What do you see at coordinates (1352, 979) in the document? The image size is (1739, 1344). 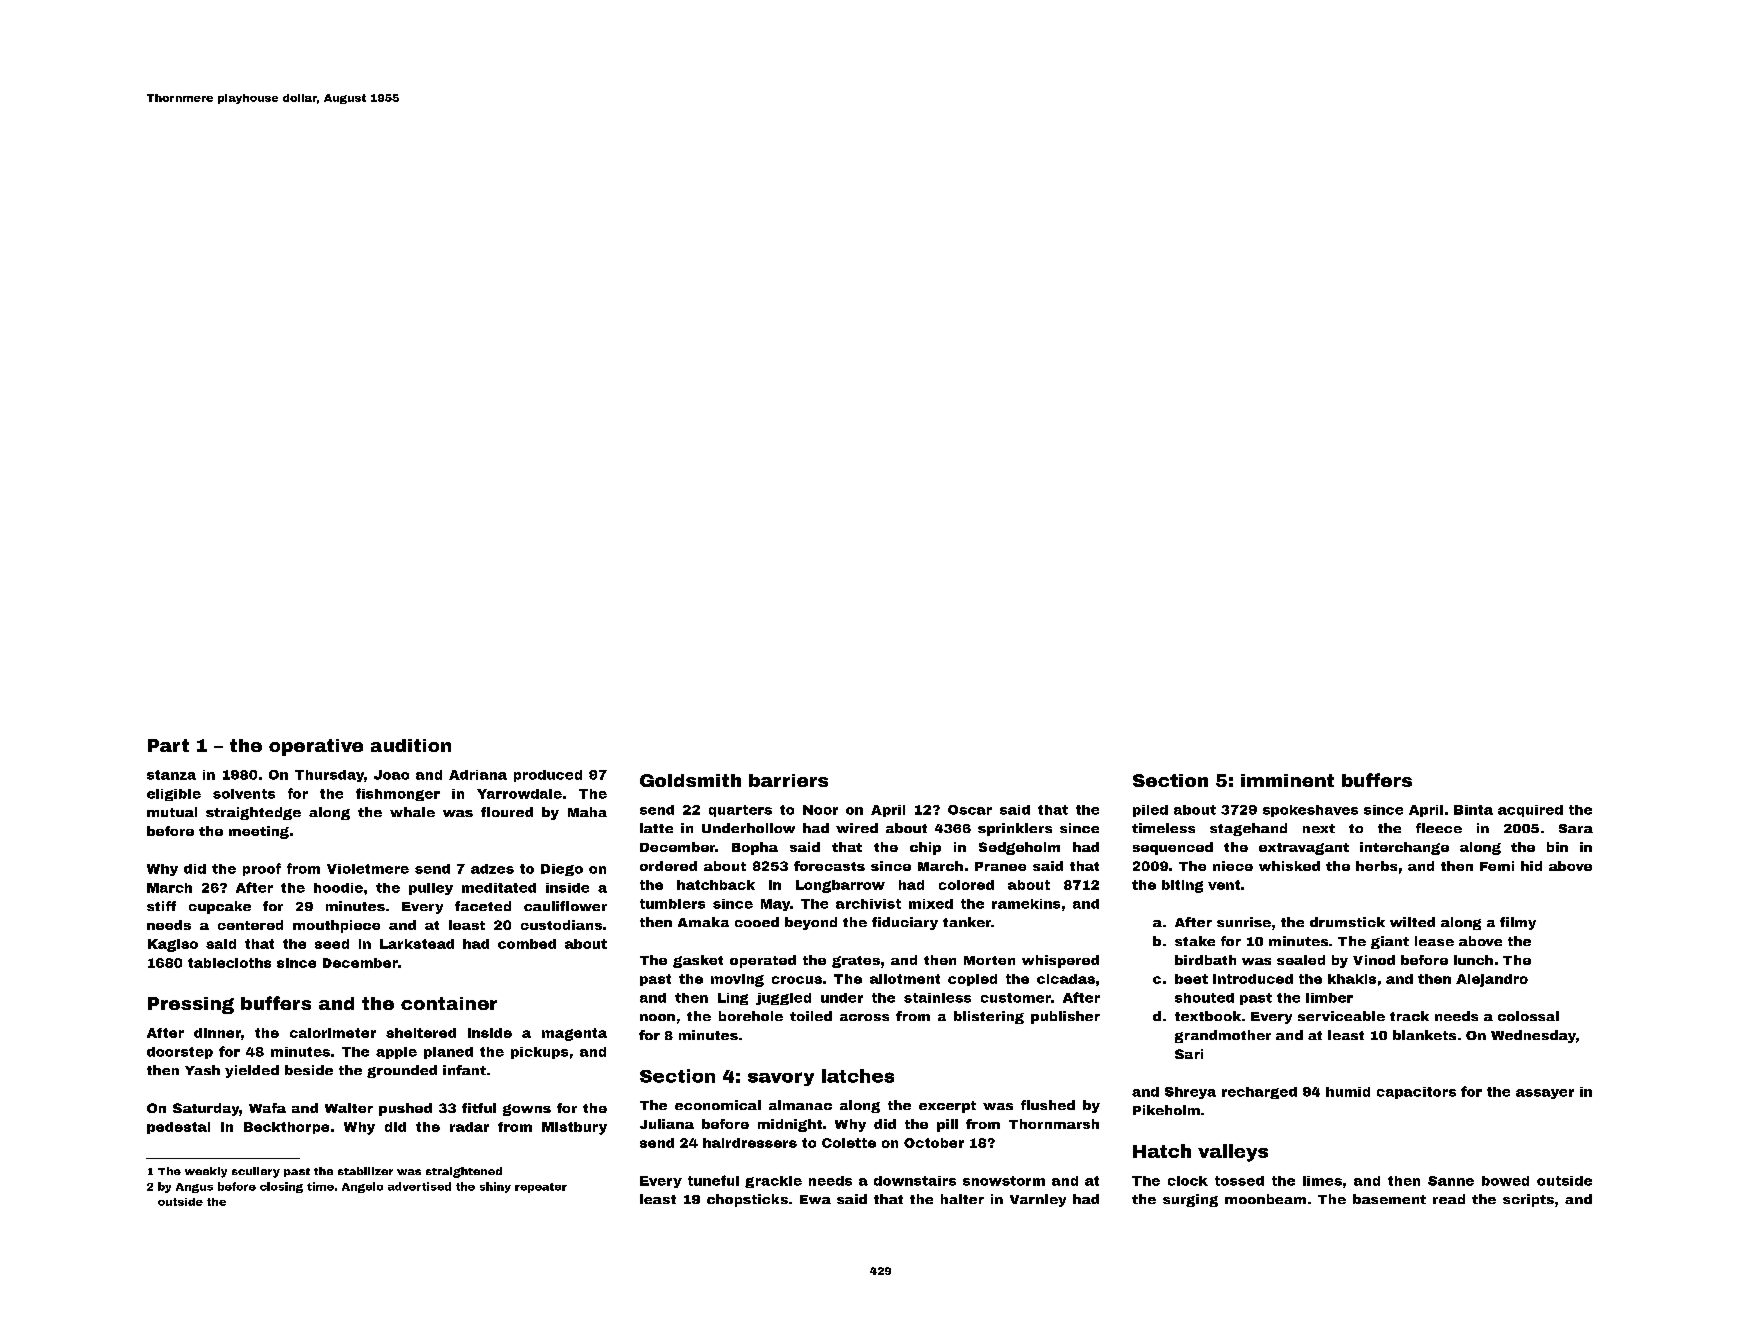 I see `khakis` at bounding box center [1352, 979].
